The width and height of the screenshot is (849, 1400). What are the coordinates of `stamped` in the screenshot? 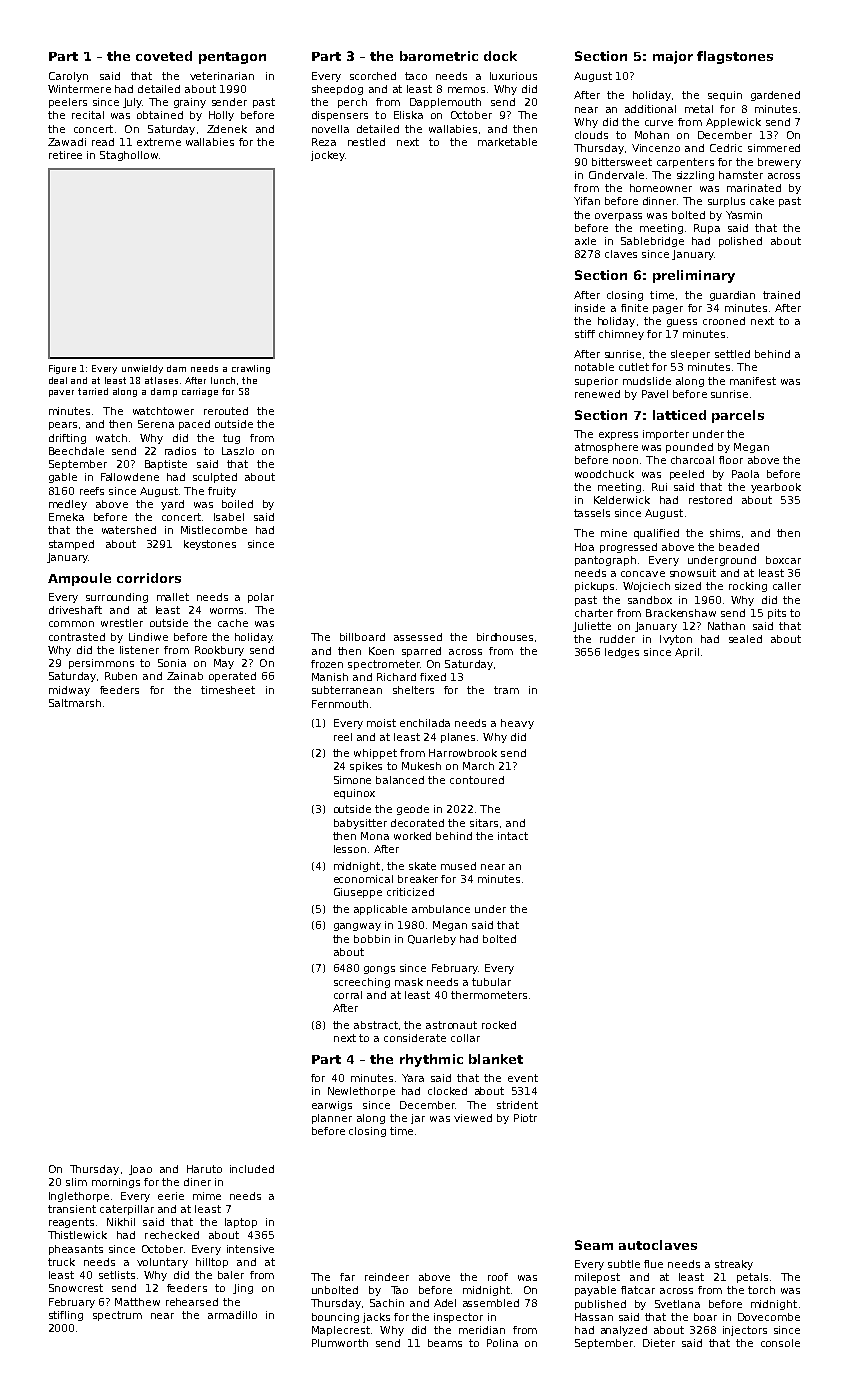 It's located at (71, 545).
